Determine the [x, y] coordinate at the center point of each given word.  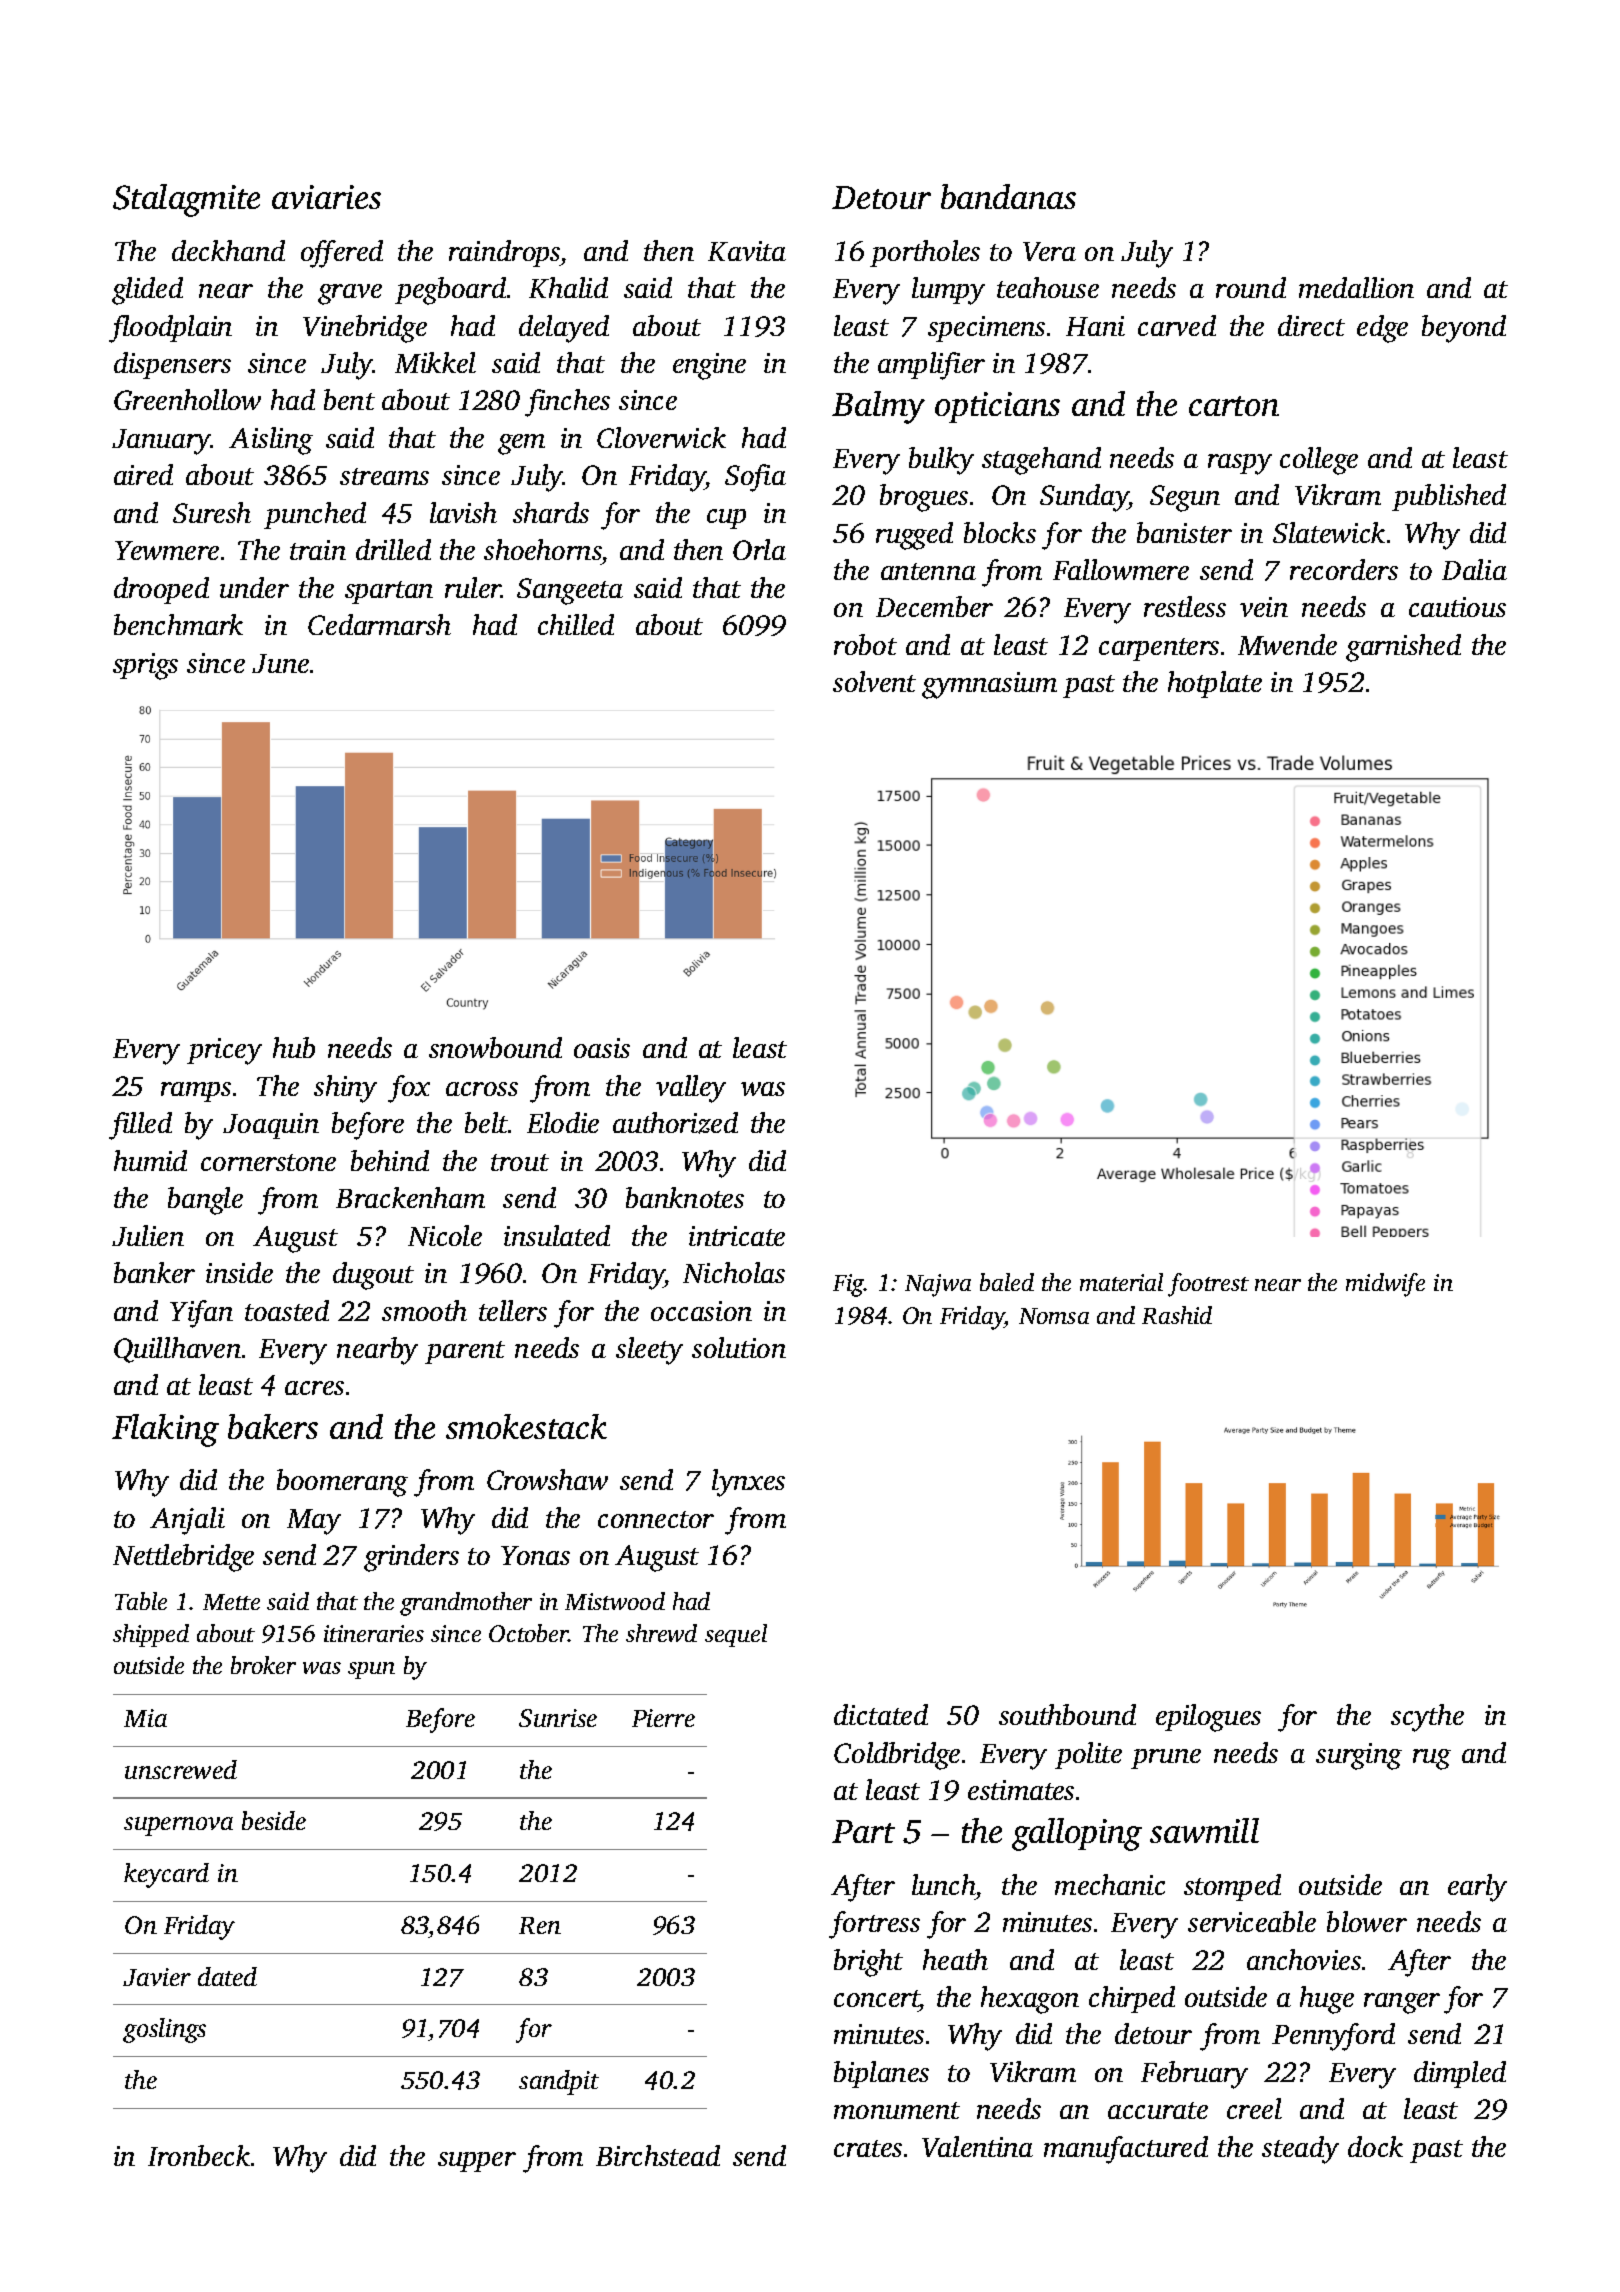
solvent [874, 681]
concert [877, 1998]
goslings [164, 2030]
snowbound [495, 1047]
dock [1375, 2146]
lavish [463, 512]
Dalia [1474, 569]
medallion [1356, 287]
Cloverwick [661, 437]
